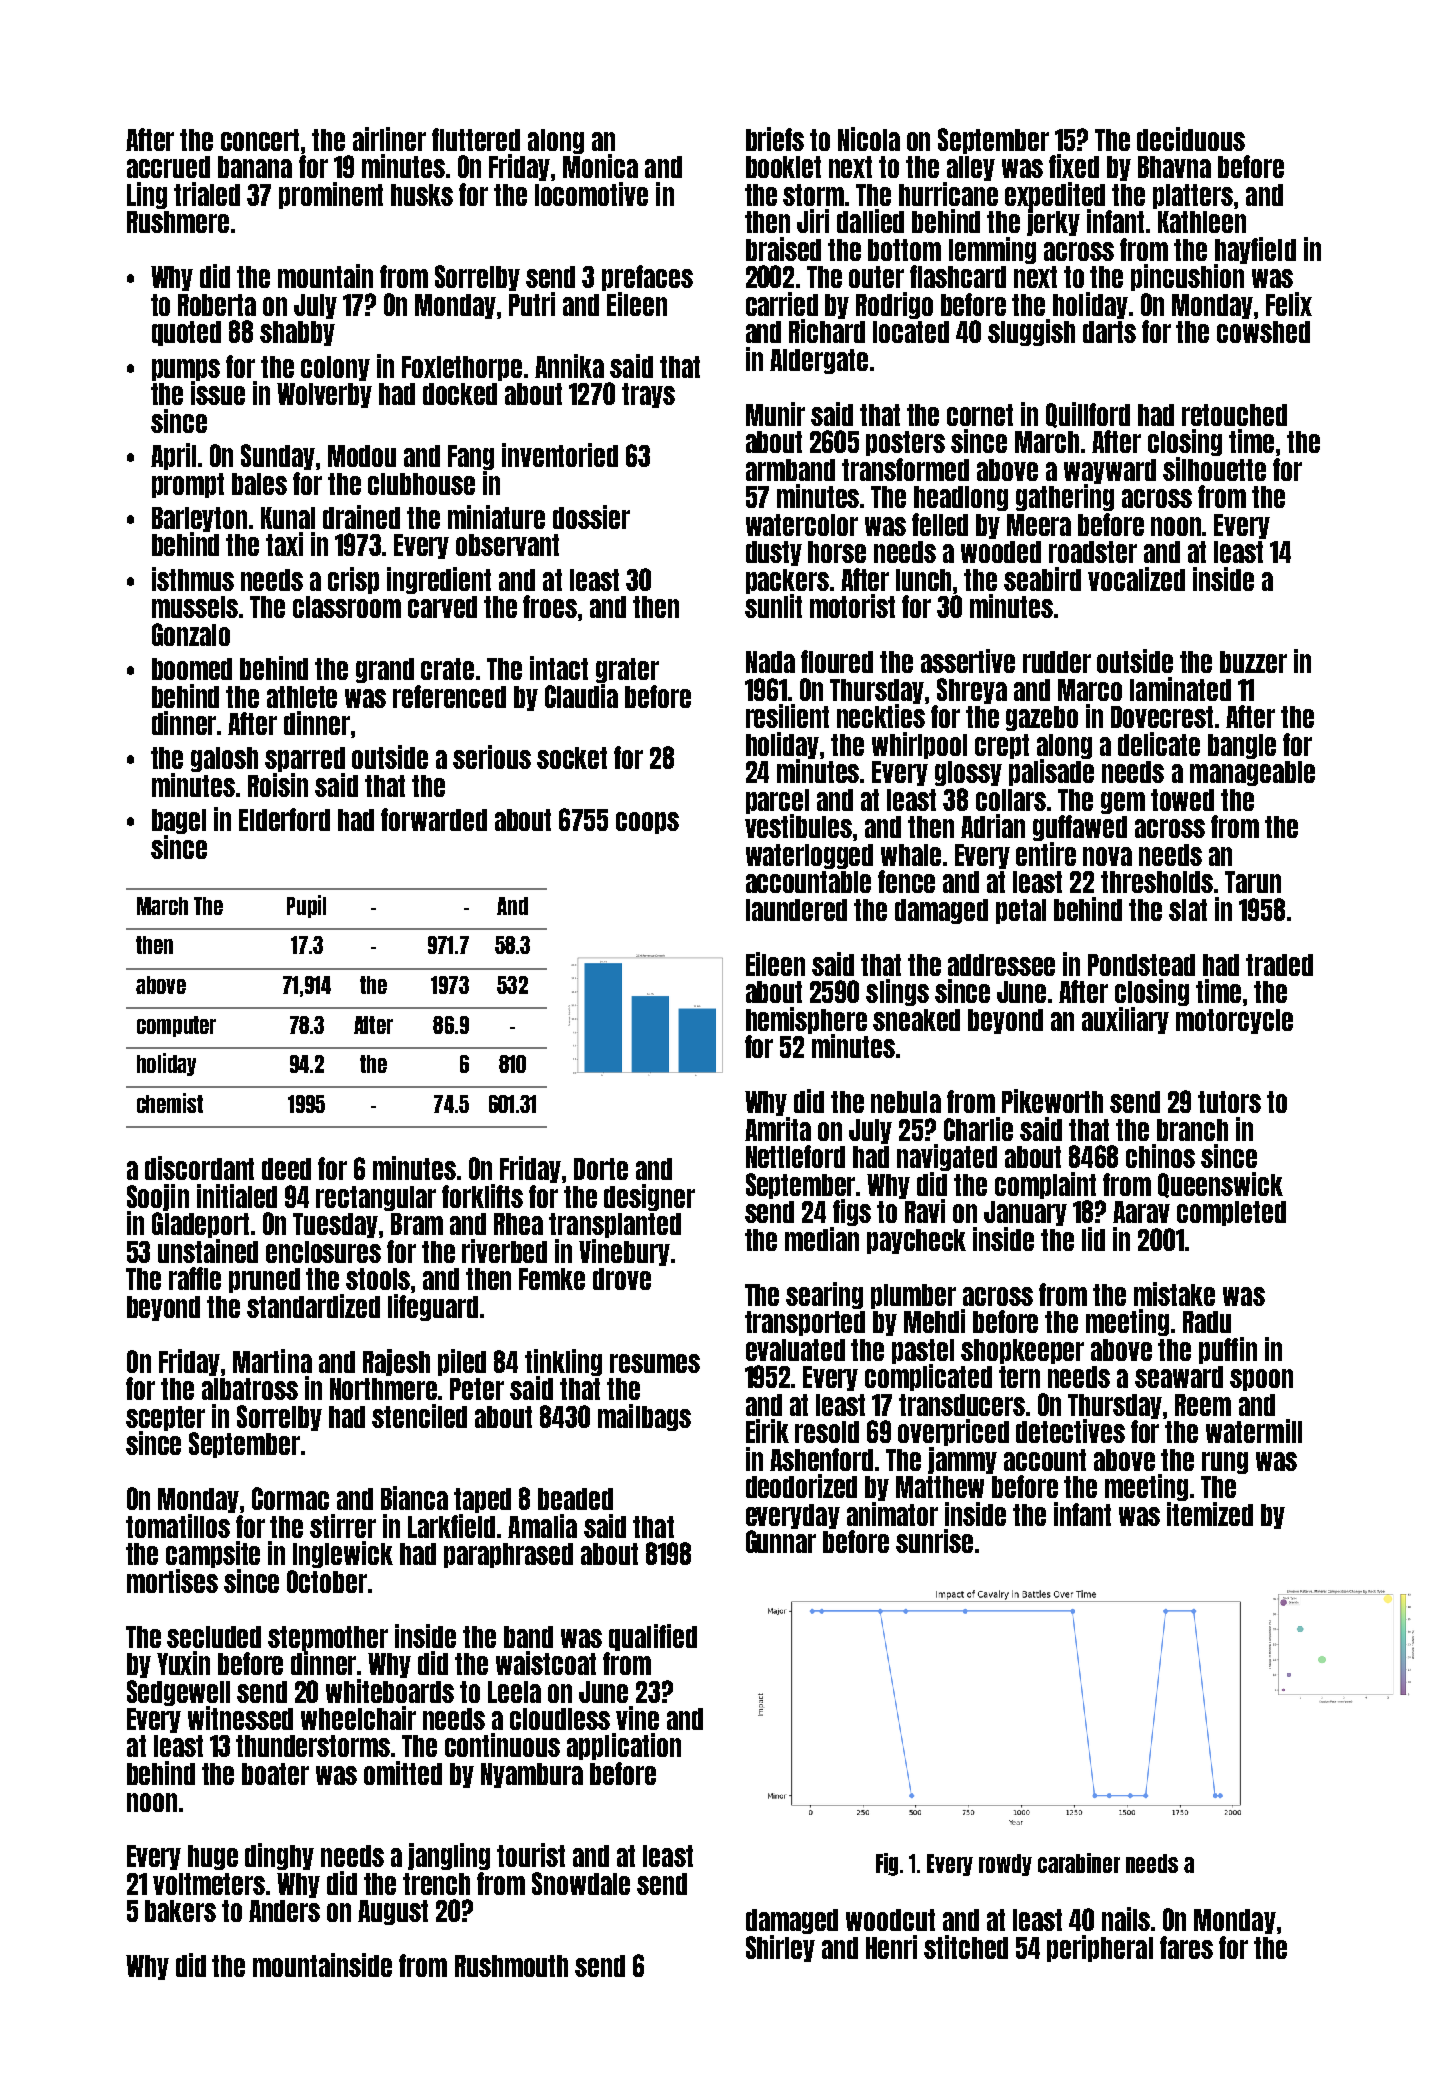  Describe the element at coordinates (1123, 803) in the image. I see `gem` at that location.
